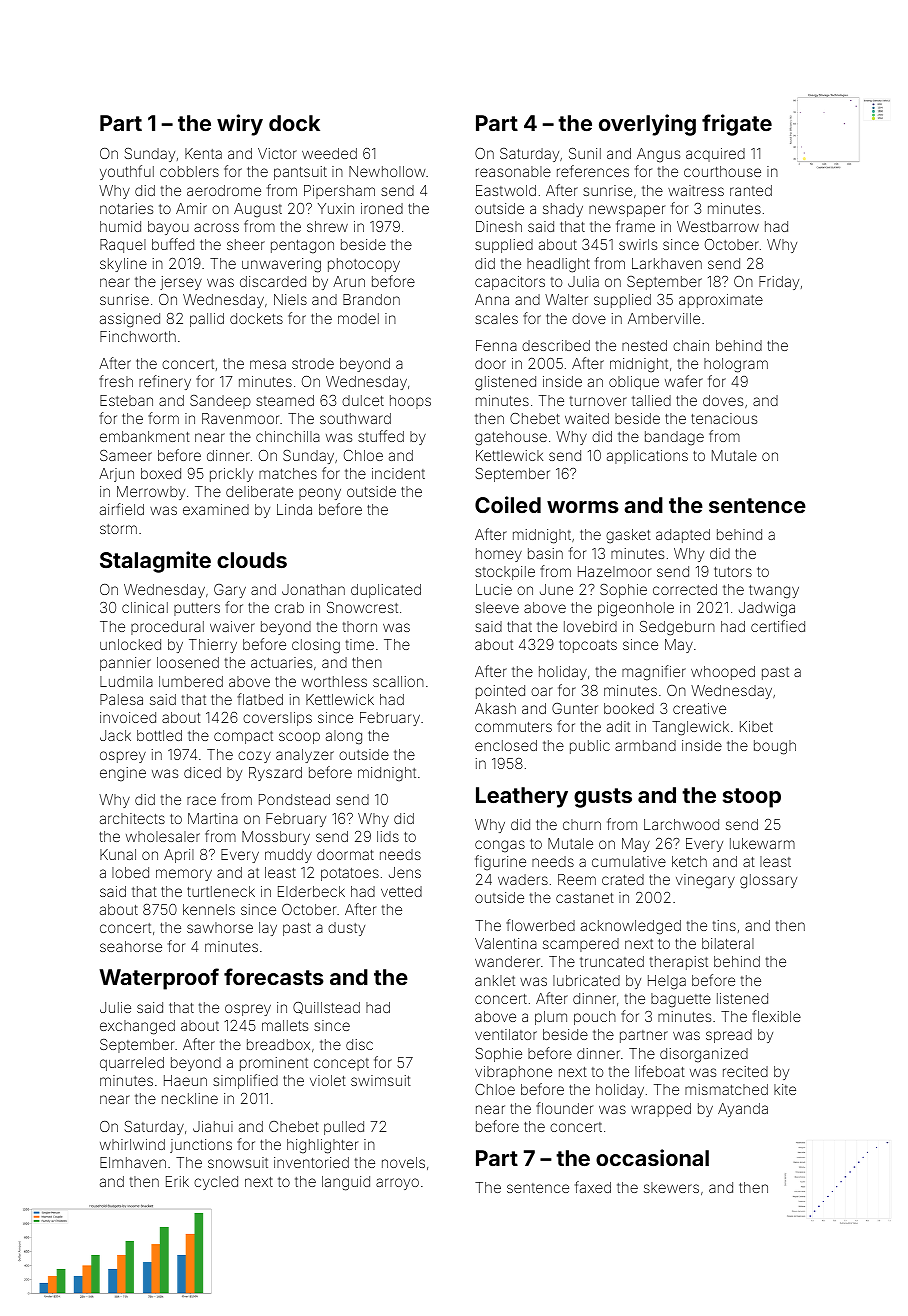 The image size is (908, 1316). I want to click on sleeve, so click(497, 607).
